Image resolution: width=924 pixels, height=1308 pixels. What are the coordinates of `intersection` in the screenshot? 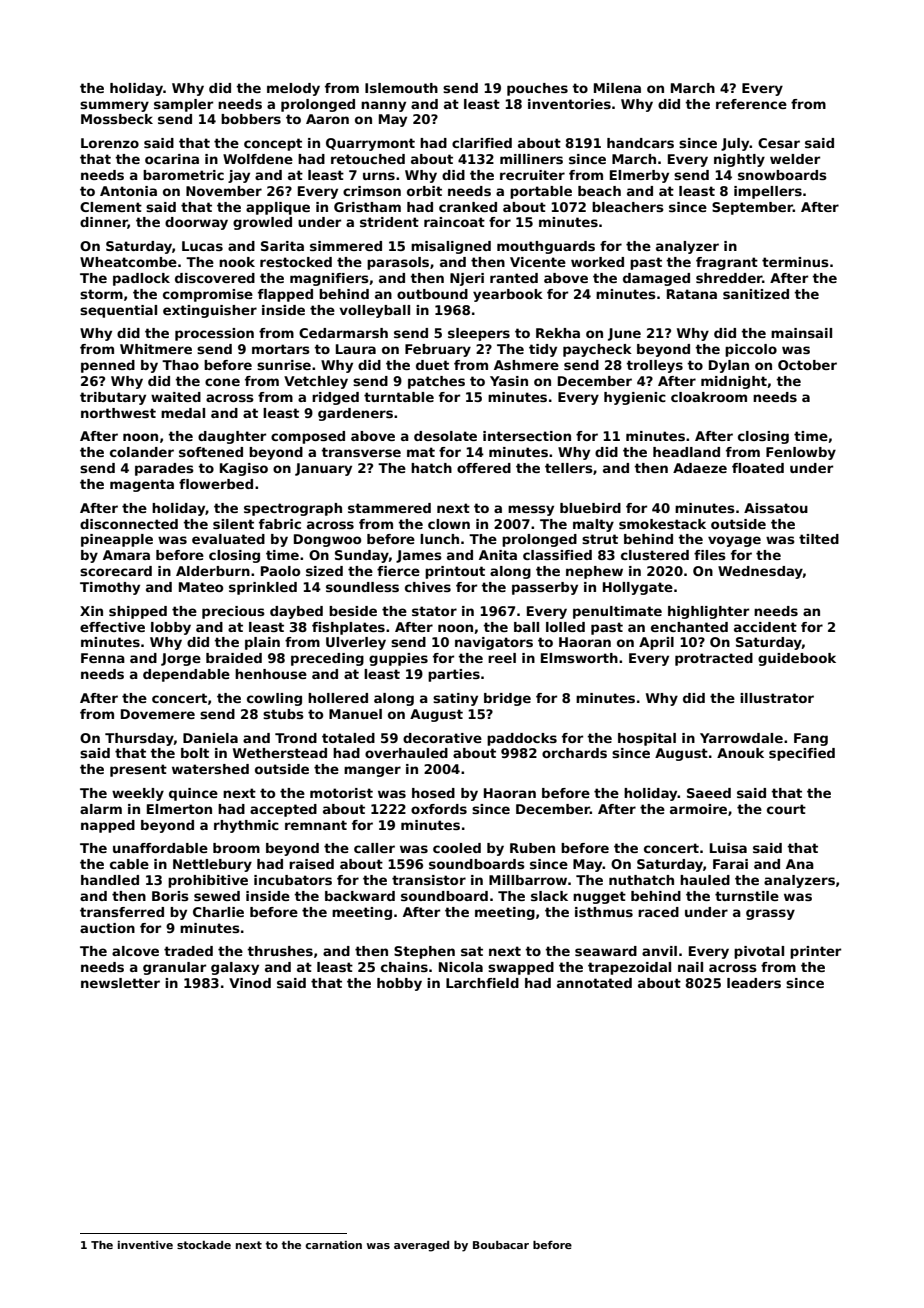 It's located at (527, 436).
